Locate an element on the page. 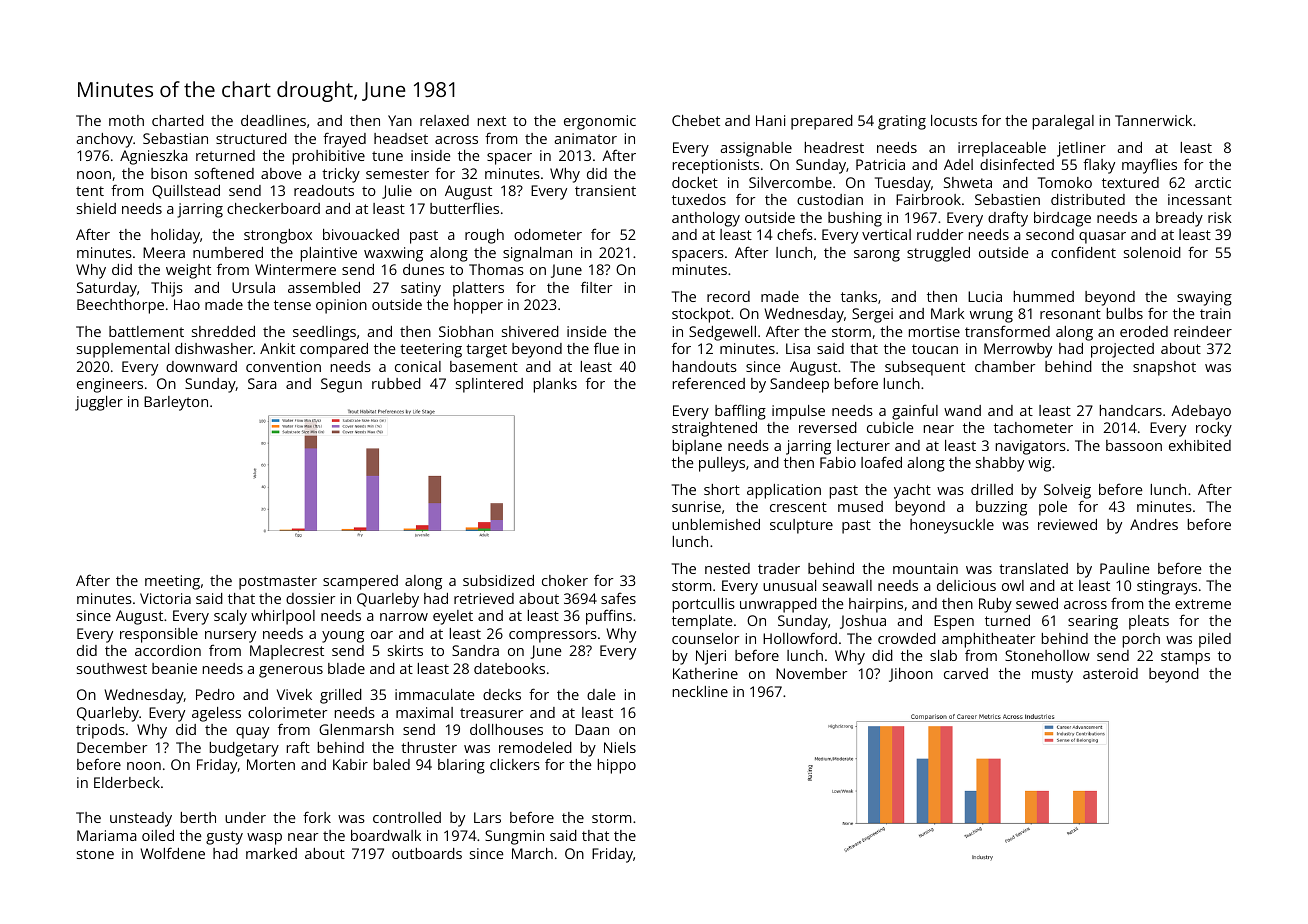 The image size is (1308, 924). Adel is located at coordinates (958, 164).
